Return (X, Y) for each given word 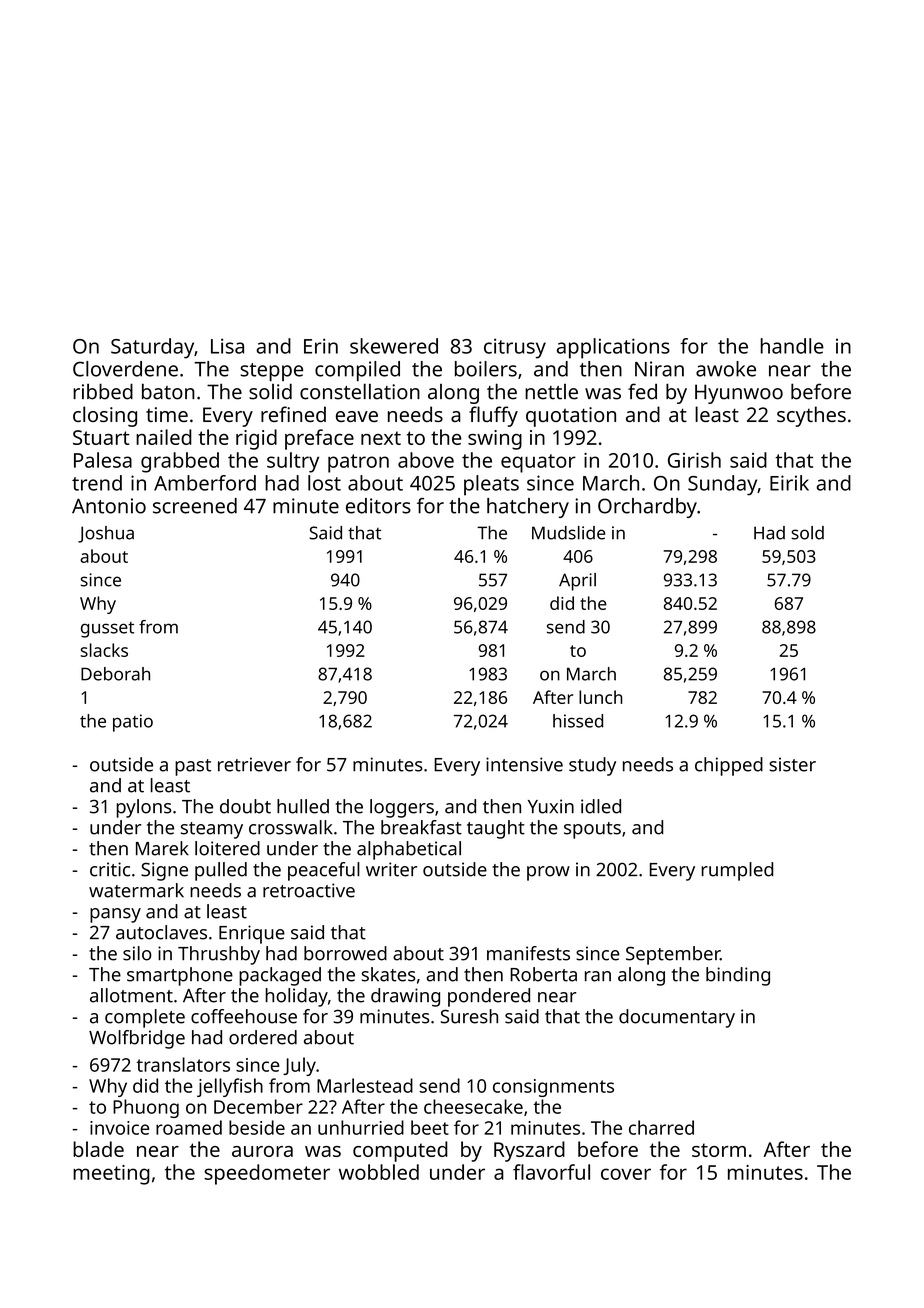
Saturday (152, 348)
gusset (107, 630)
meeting (111, 1175)
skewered (394, 346)
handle (792, 346)
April (577, 582)
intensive (524, 764)
